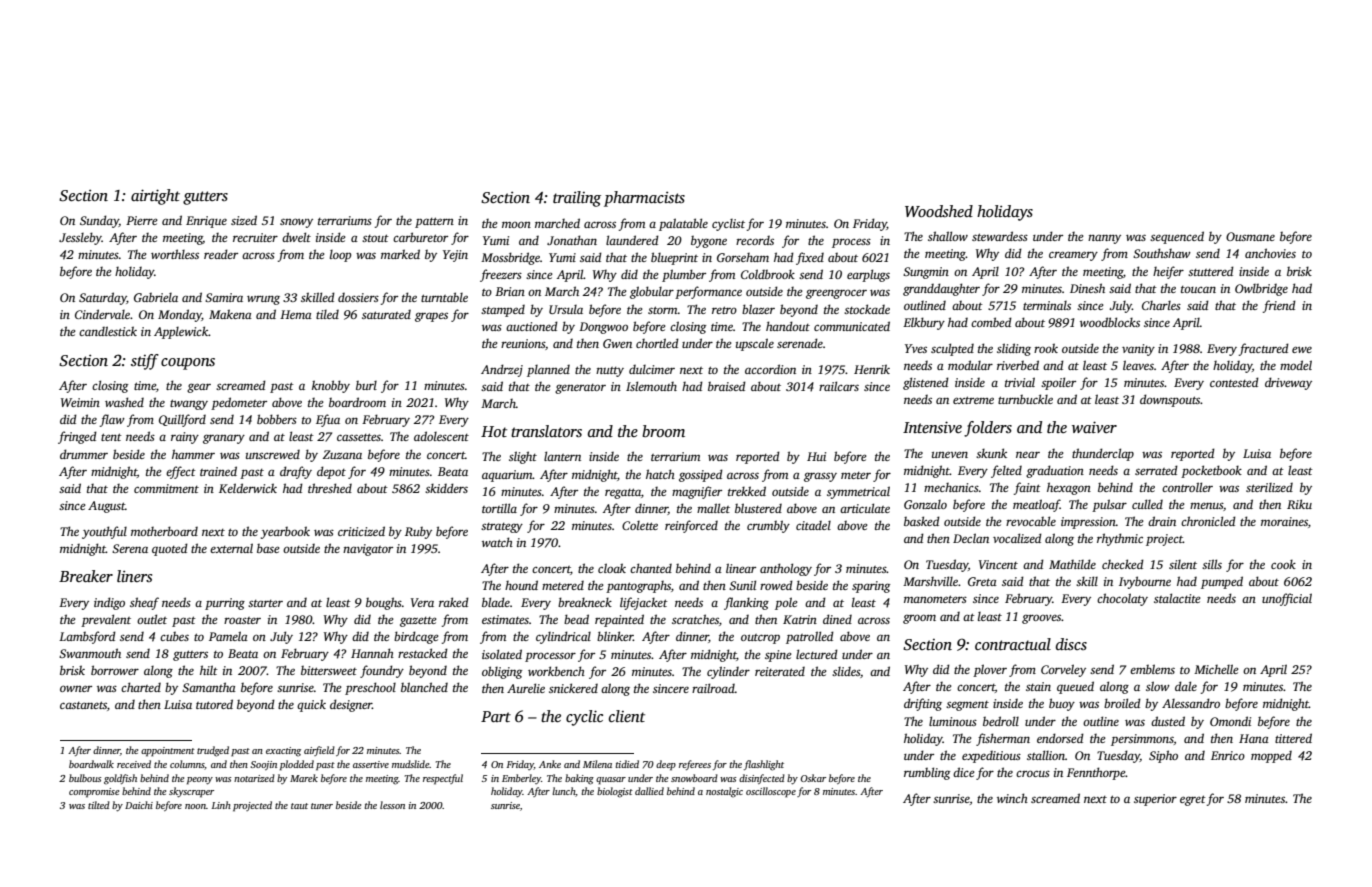 The width and height of the image is (1372, 887). What do you see at coordinates (1110, 322) in the image?
I see `woodblocks` at bounding box center [1110, 322].
